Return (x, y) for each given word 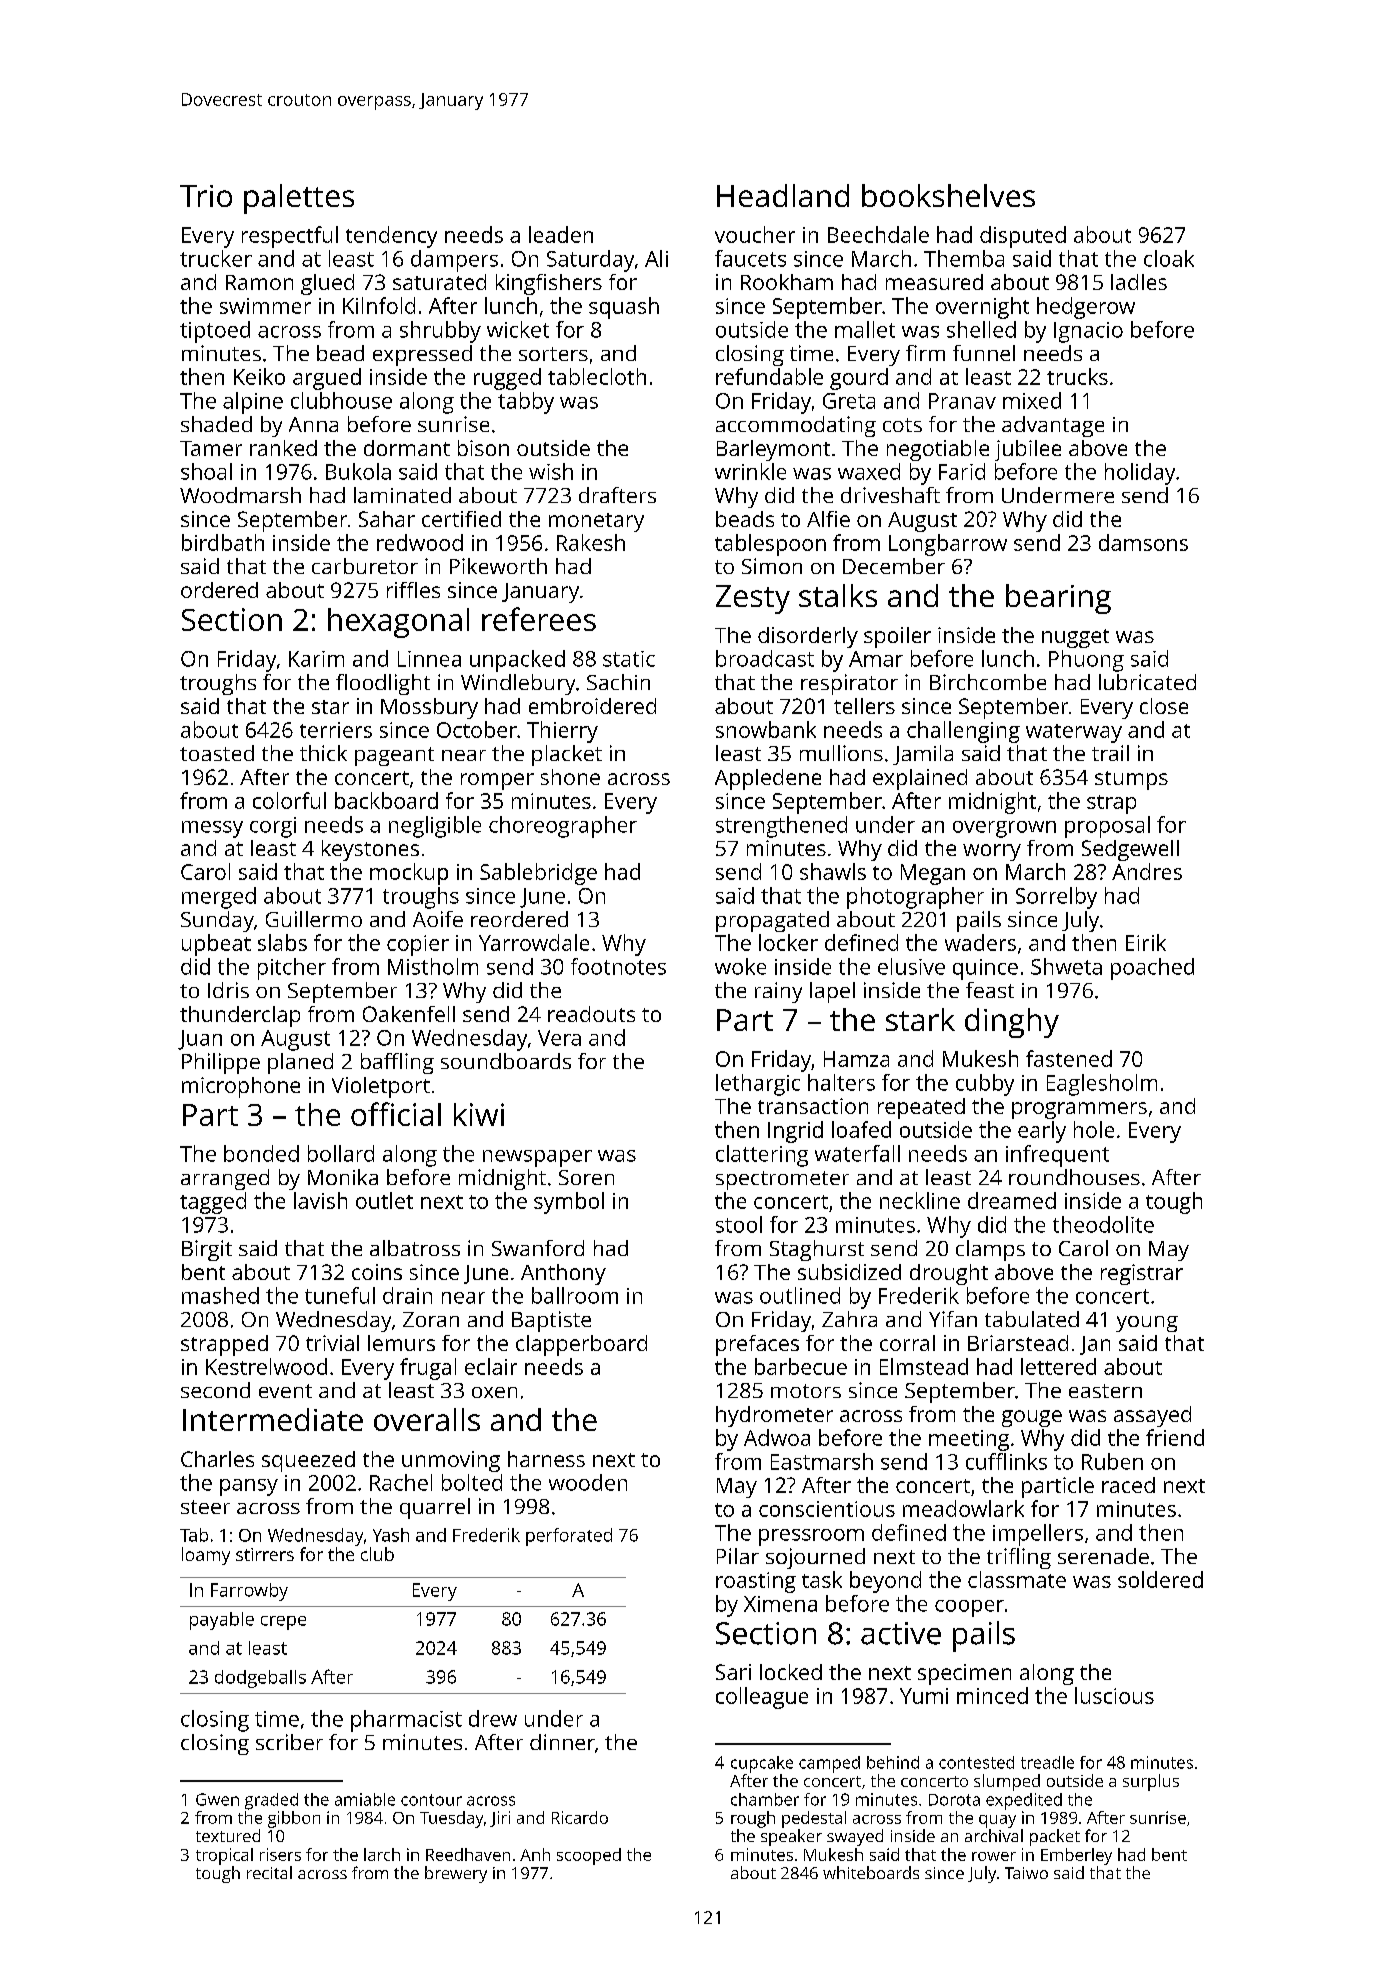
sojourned (815, 1558)
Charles (217, 1459)
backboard (386, 800)
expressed (422, 355)
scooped (589, 1856)
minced (992, 1695)
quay (997, 1821)
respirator (849, 684)
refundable (769, 376)
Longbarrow (948, 545)
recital (269, 1872)
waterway (1074, 733)
